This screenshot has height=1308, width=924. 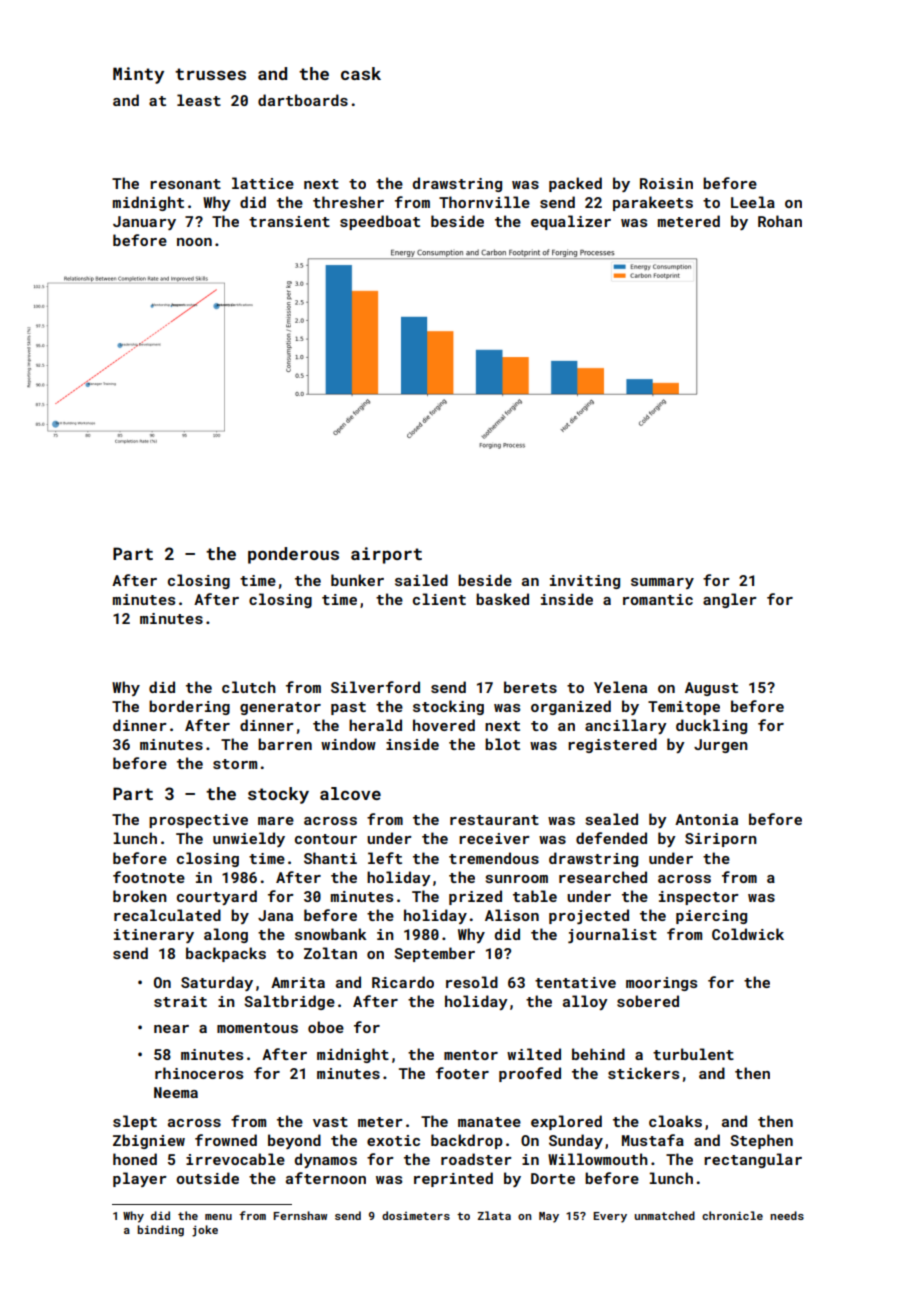 I want to click on reprinted, so click(x=453, y=1179).
